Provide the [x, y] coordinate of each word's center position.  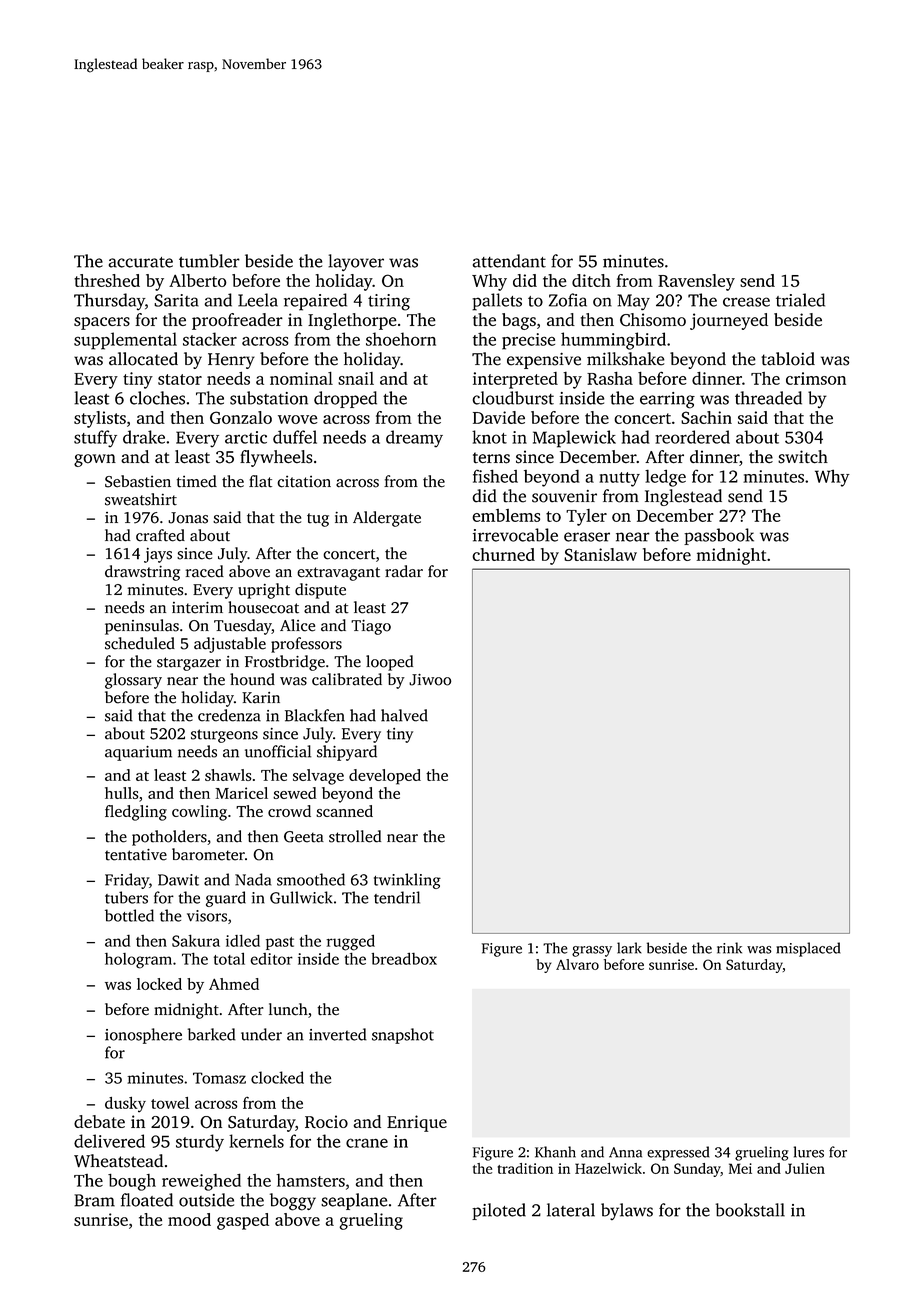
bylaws [627, 1211]
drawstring [142, 573]
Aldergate [387, 519]
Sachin [706, 417]
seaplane [354, 1201]
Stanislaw [600, 554]
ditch [591, 280]
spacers [102, 323]
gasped [243, 1221]
